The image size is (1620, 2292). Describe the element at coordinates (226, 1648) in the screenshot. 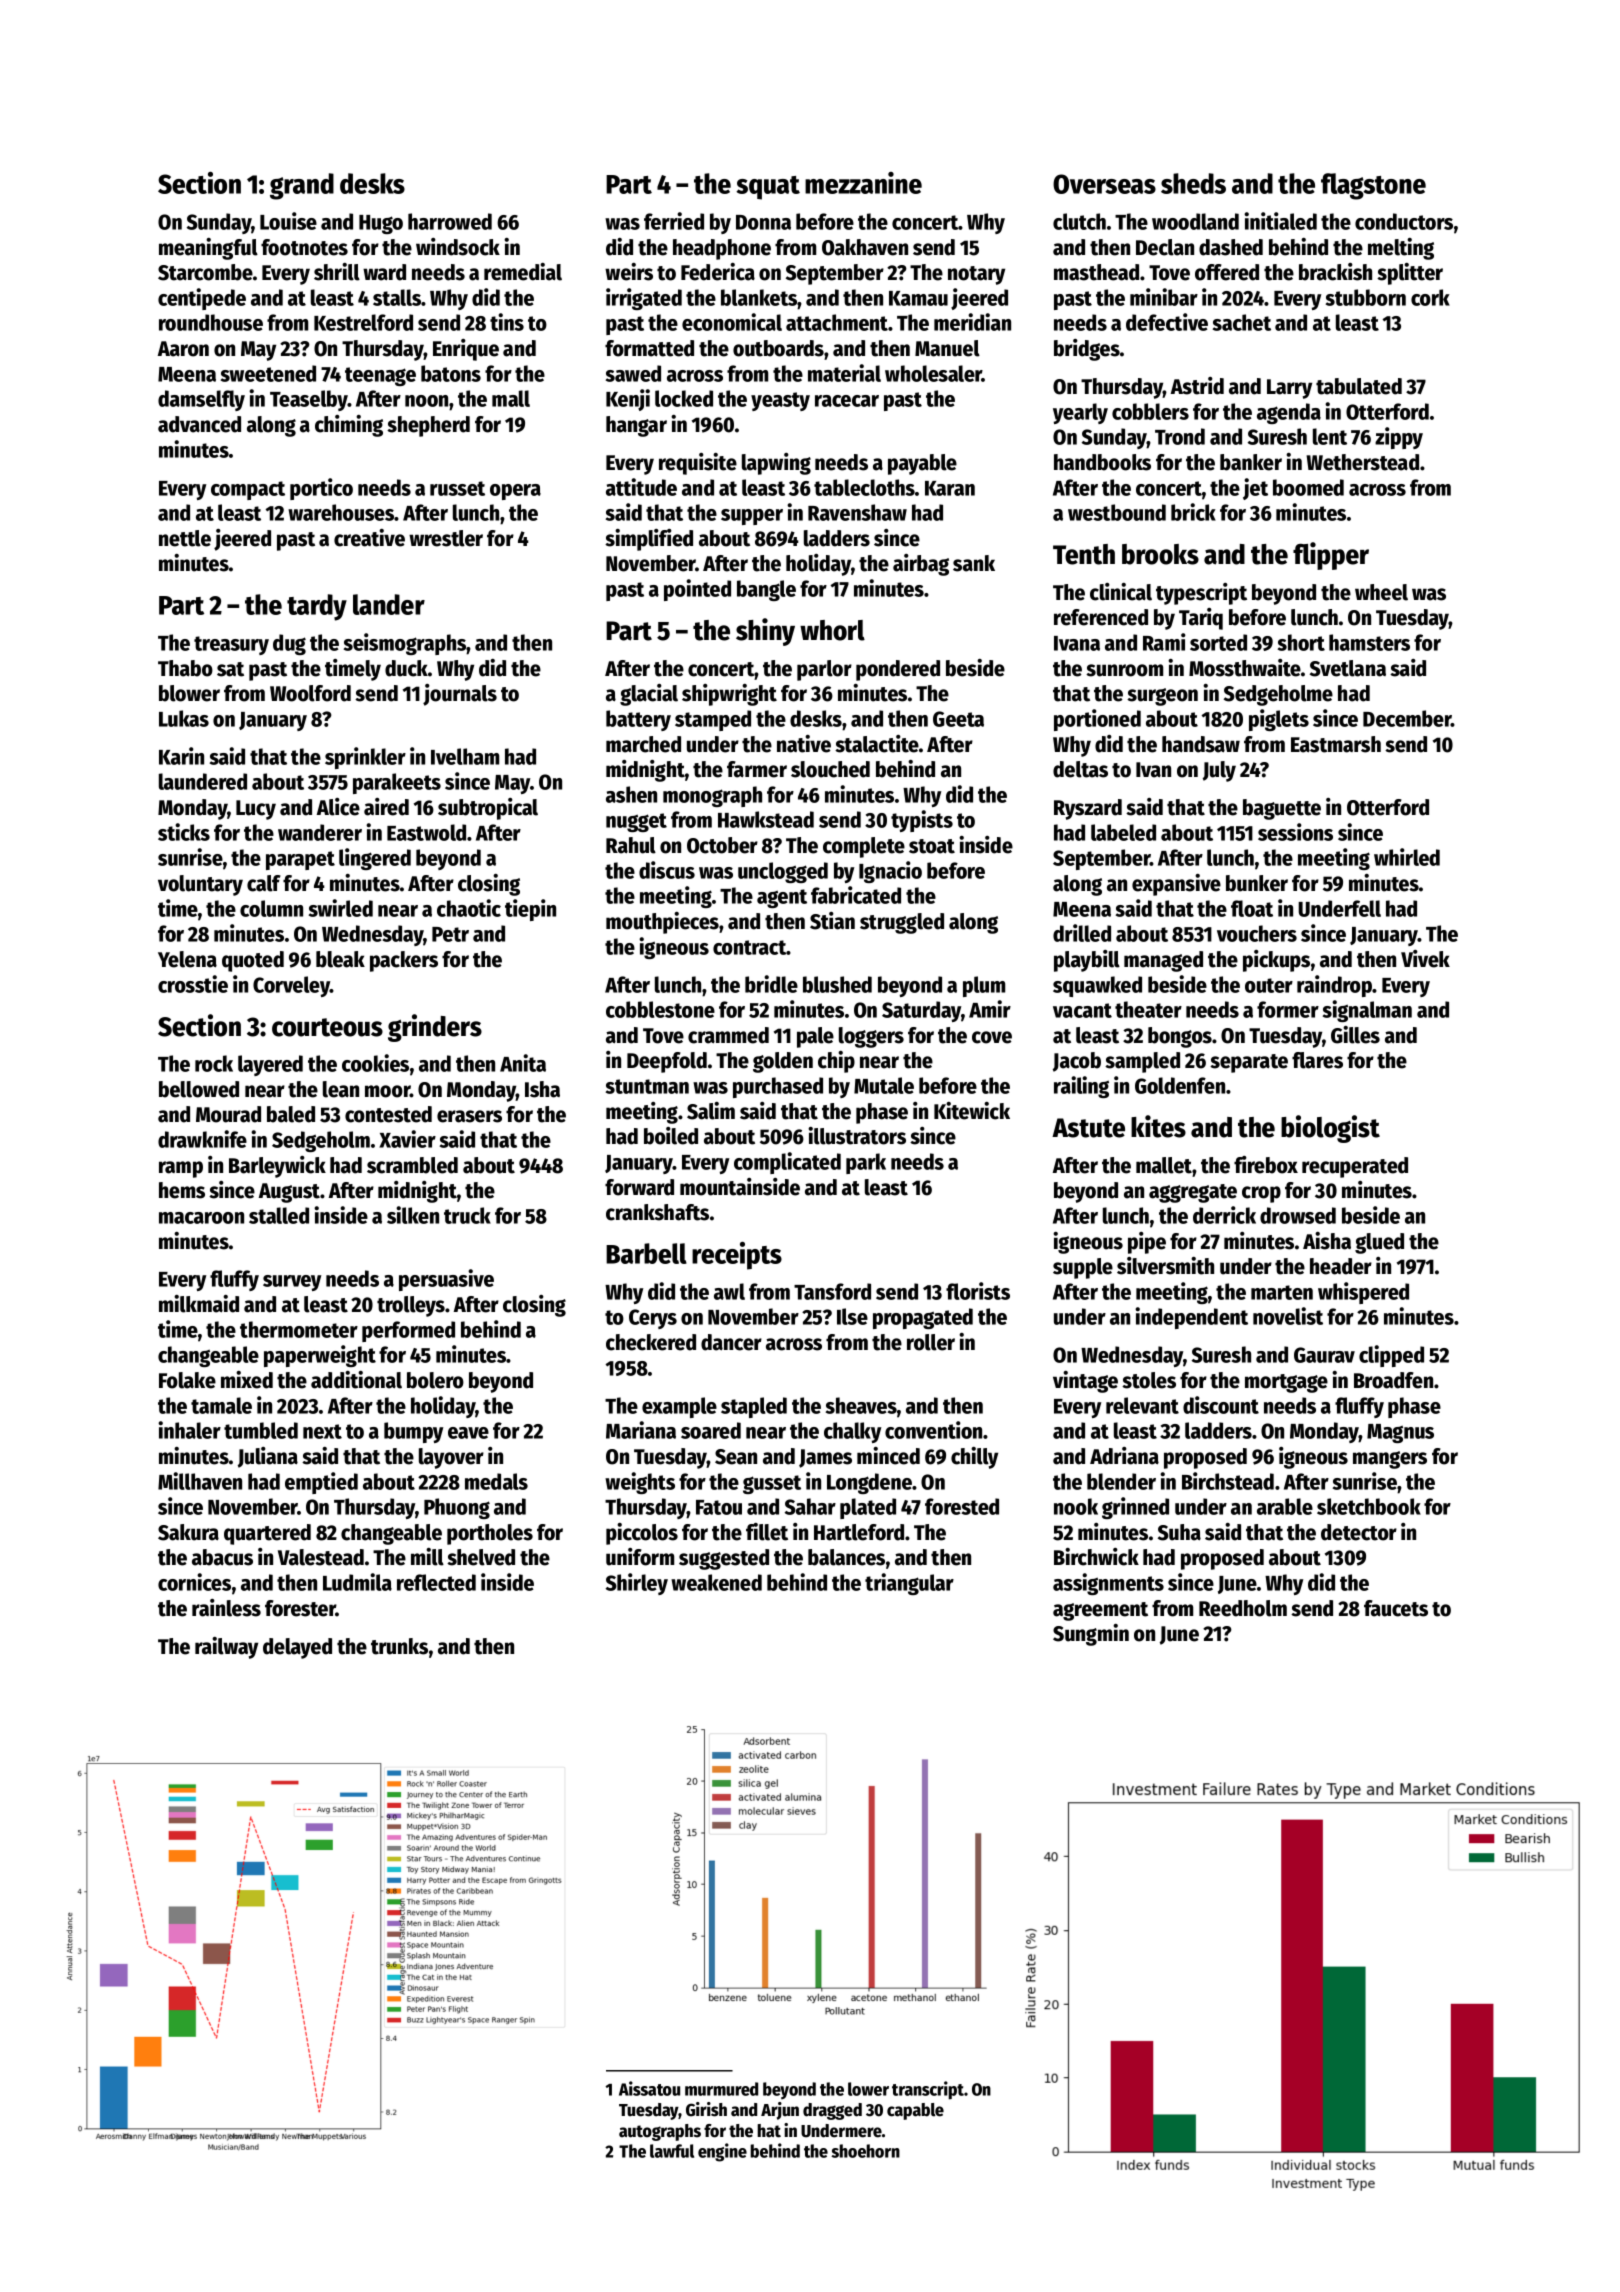

I see `railway` at that location.
